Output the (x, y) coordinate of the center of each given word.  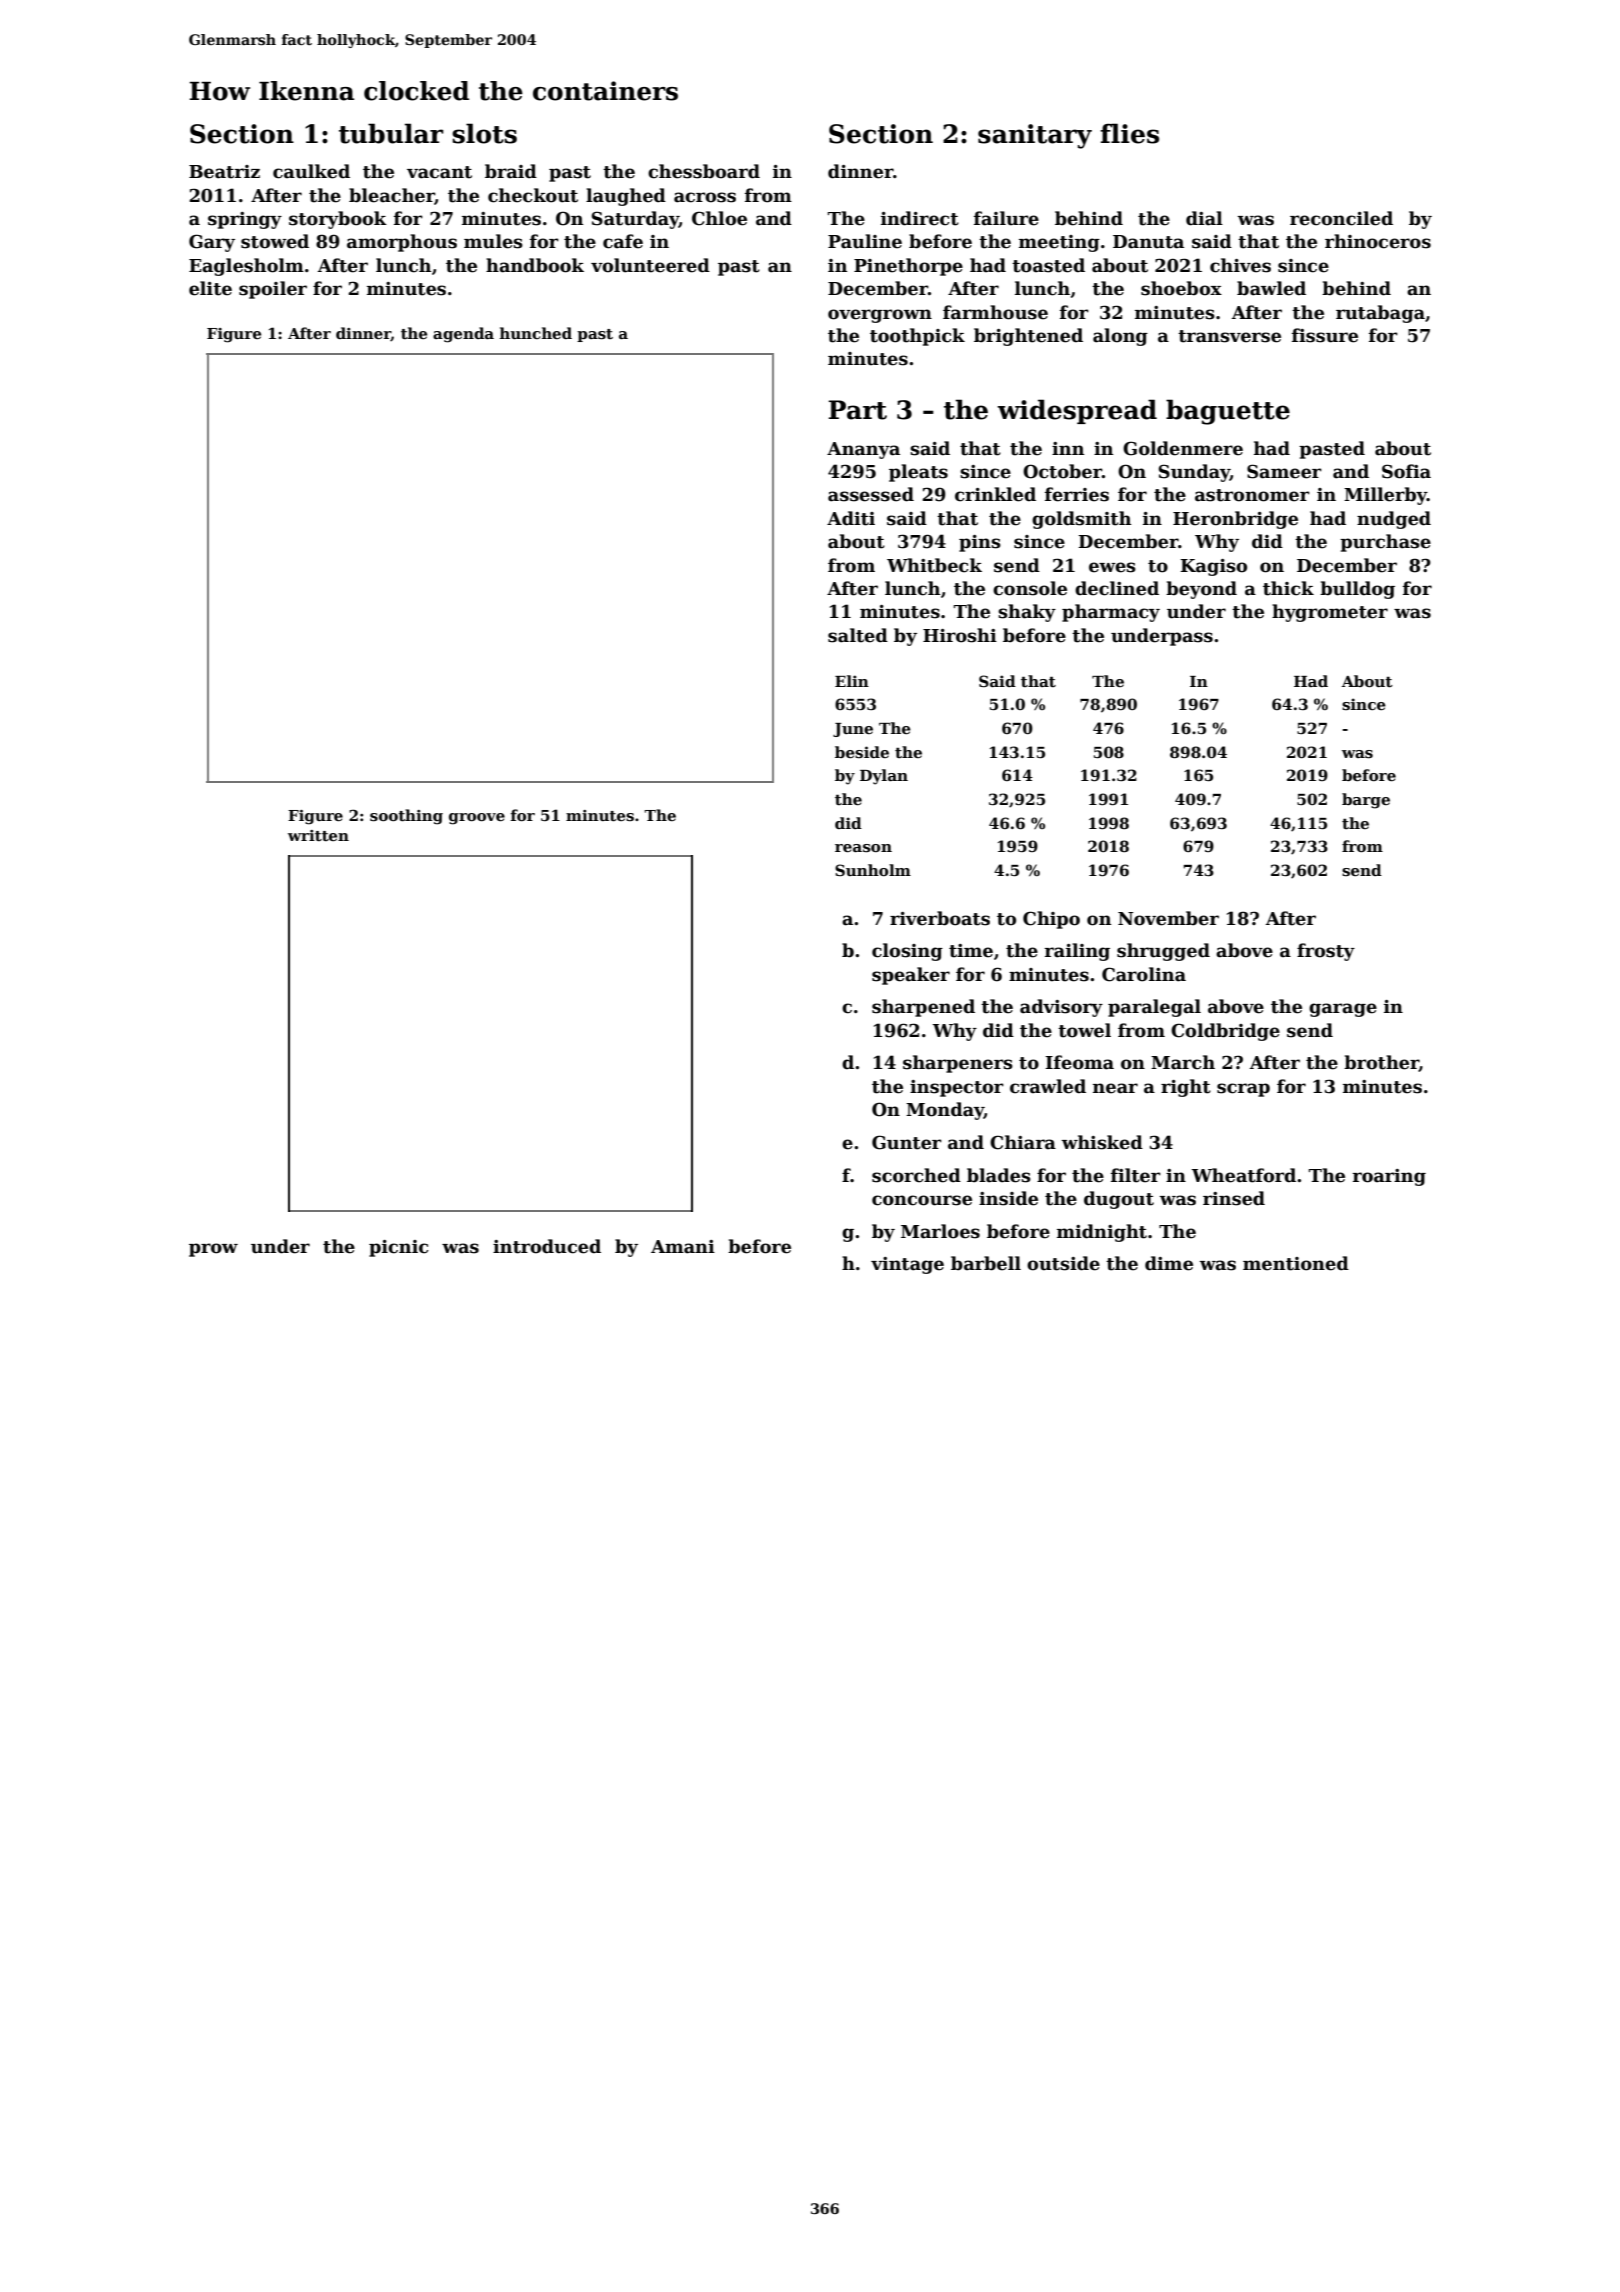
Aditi (851, 518)
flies (1129, 133)
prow (213, 1250)
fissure (1325, 335)
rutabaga (1380, 314)
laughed (626, 197)
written (318, 835)
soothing (406, 817)
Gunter (907, 1142)
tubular (391, 133)
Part (857, 410)
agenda (463, 335)
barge (1366, 801)
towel (1084, 1030)
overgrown (880, 316)
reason (863, 848)
